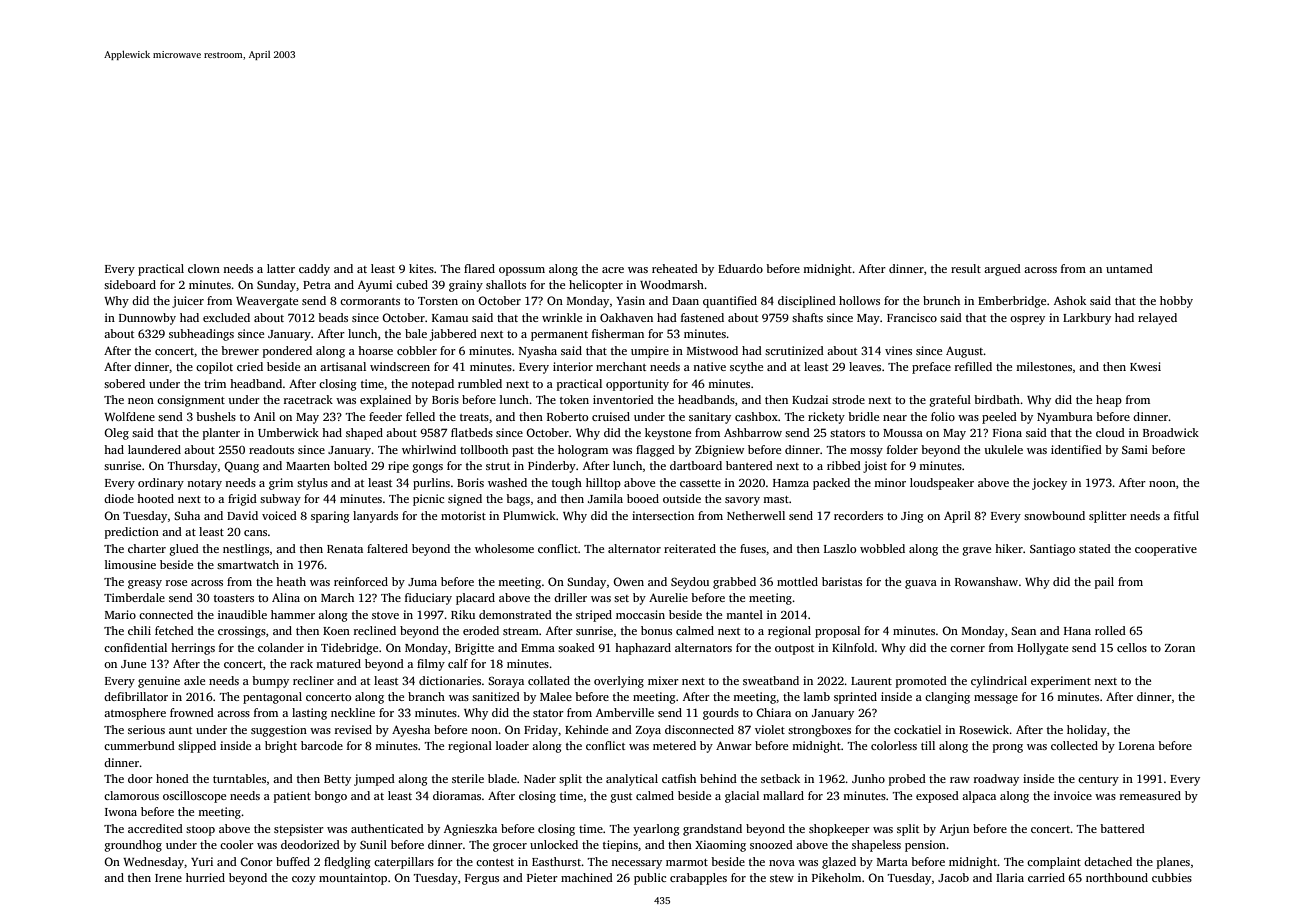 This image has height=924, width=1308. Describe the element at coordinates (996, 699) in the image. I see `message` at that location.
